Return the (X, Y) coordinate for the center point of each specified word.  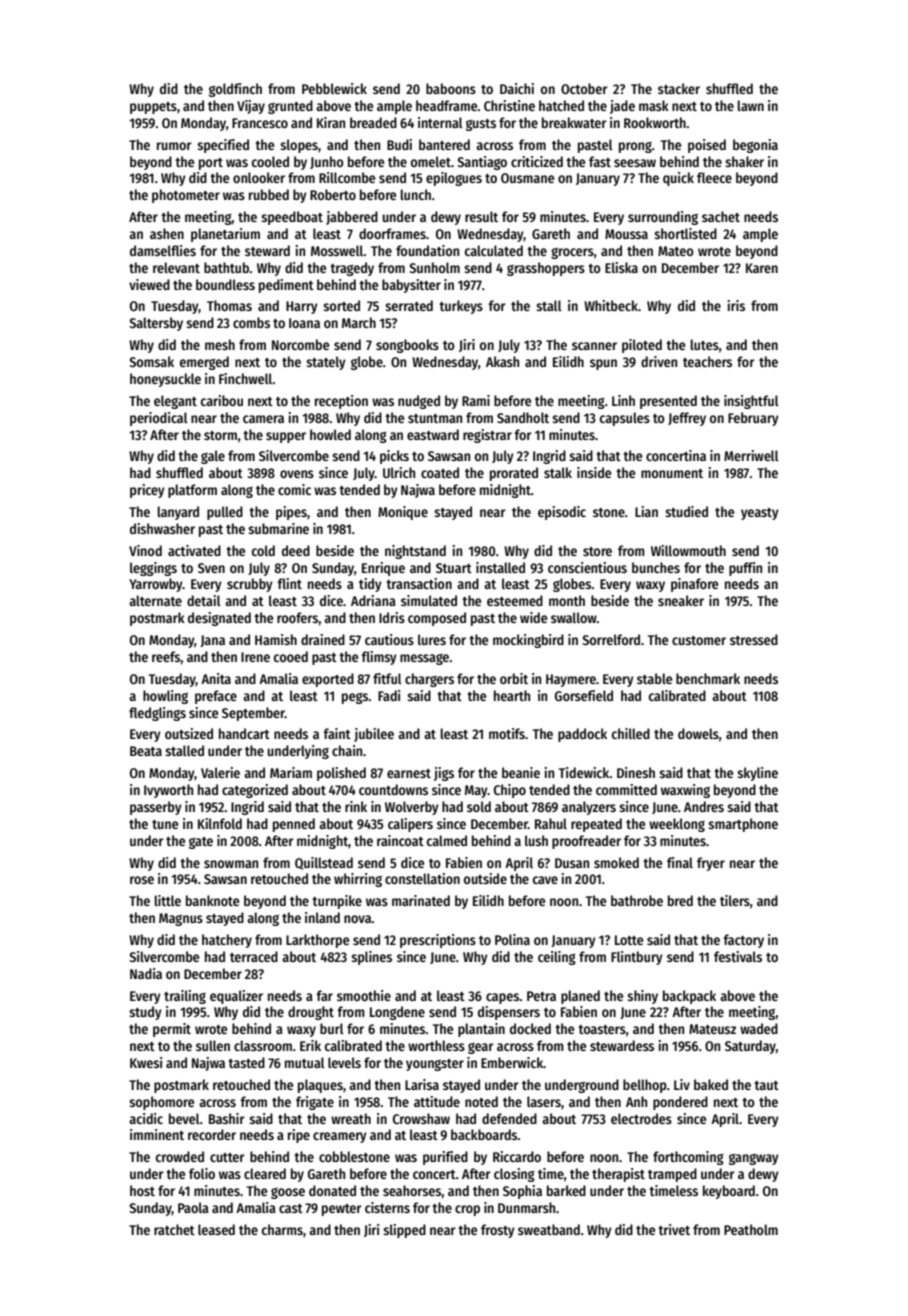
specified (223, 146)
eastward (433, 434)
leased (216, 1229)
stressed (754, 639)
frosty (498, 1231)
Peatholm (751, 1229)
